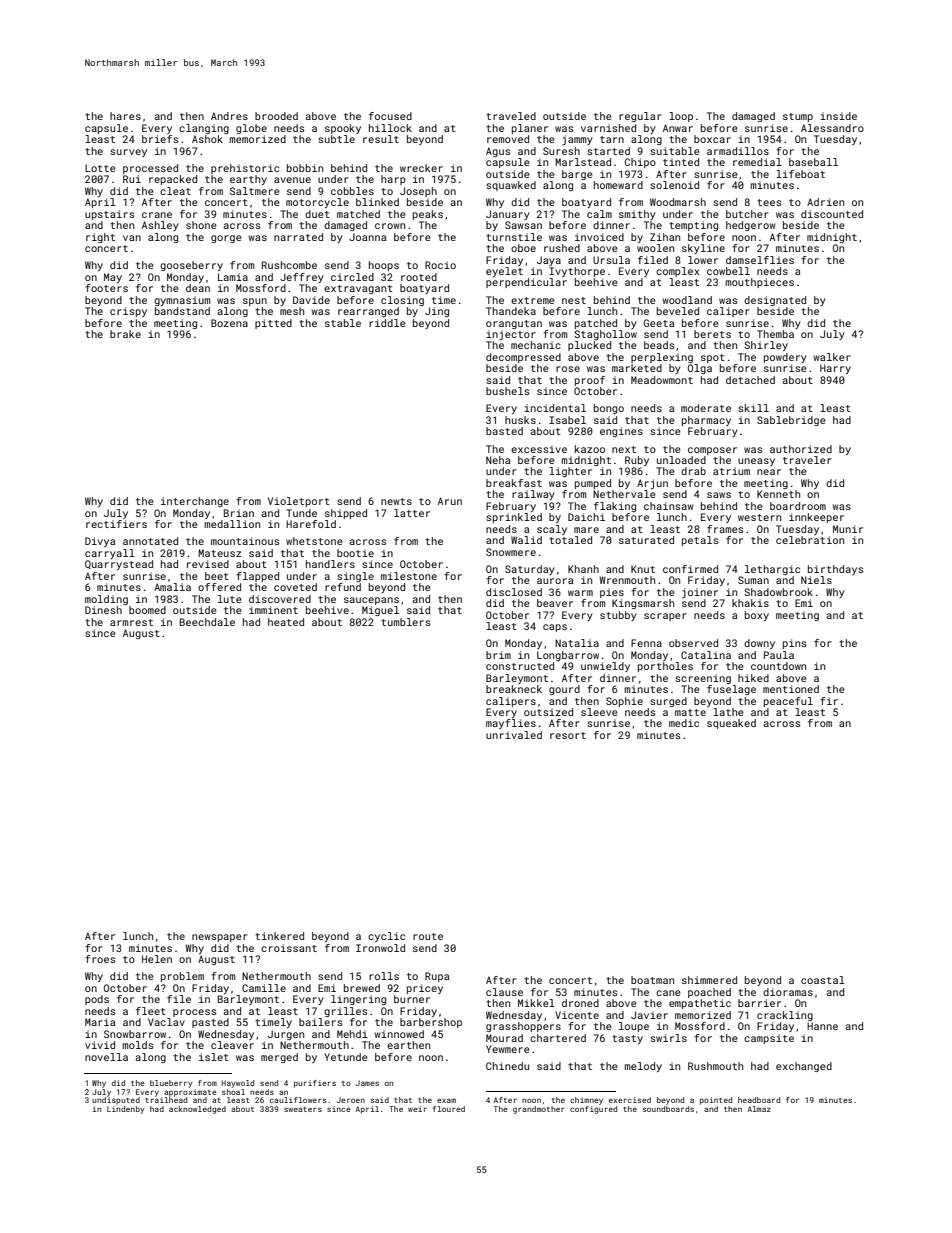 This page has height=1233, width=952. Describe the element at coordinates (125, 334) in the page. I see `brake` at that location.
